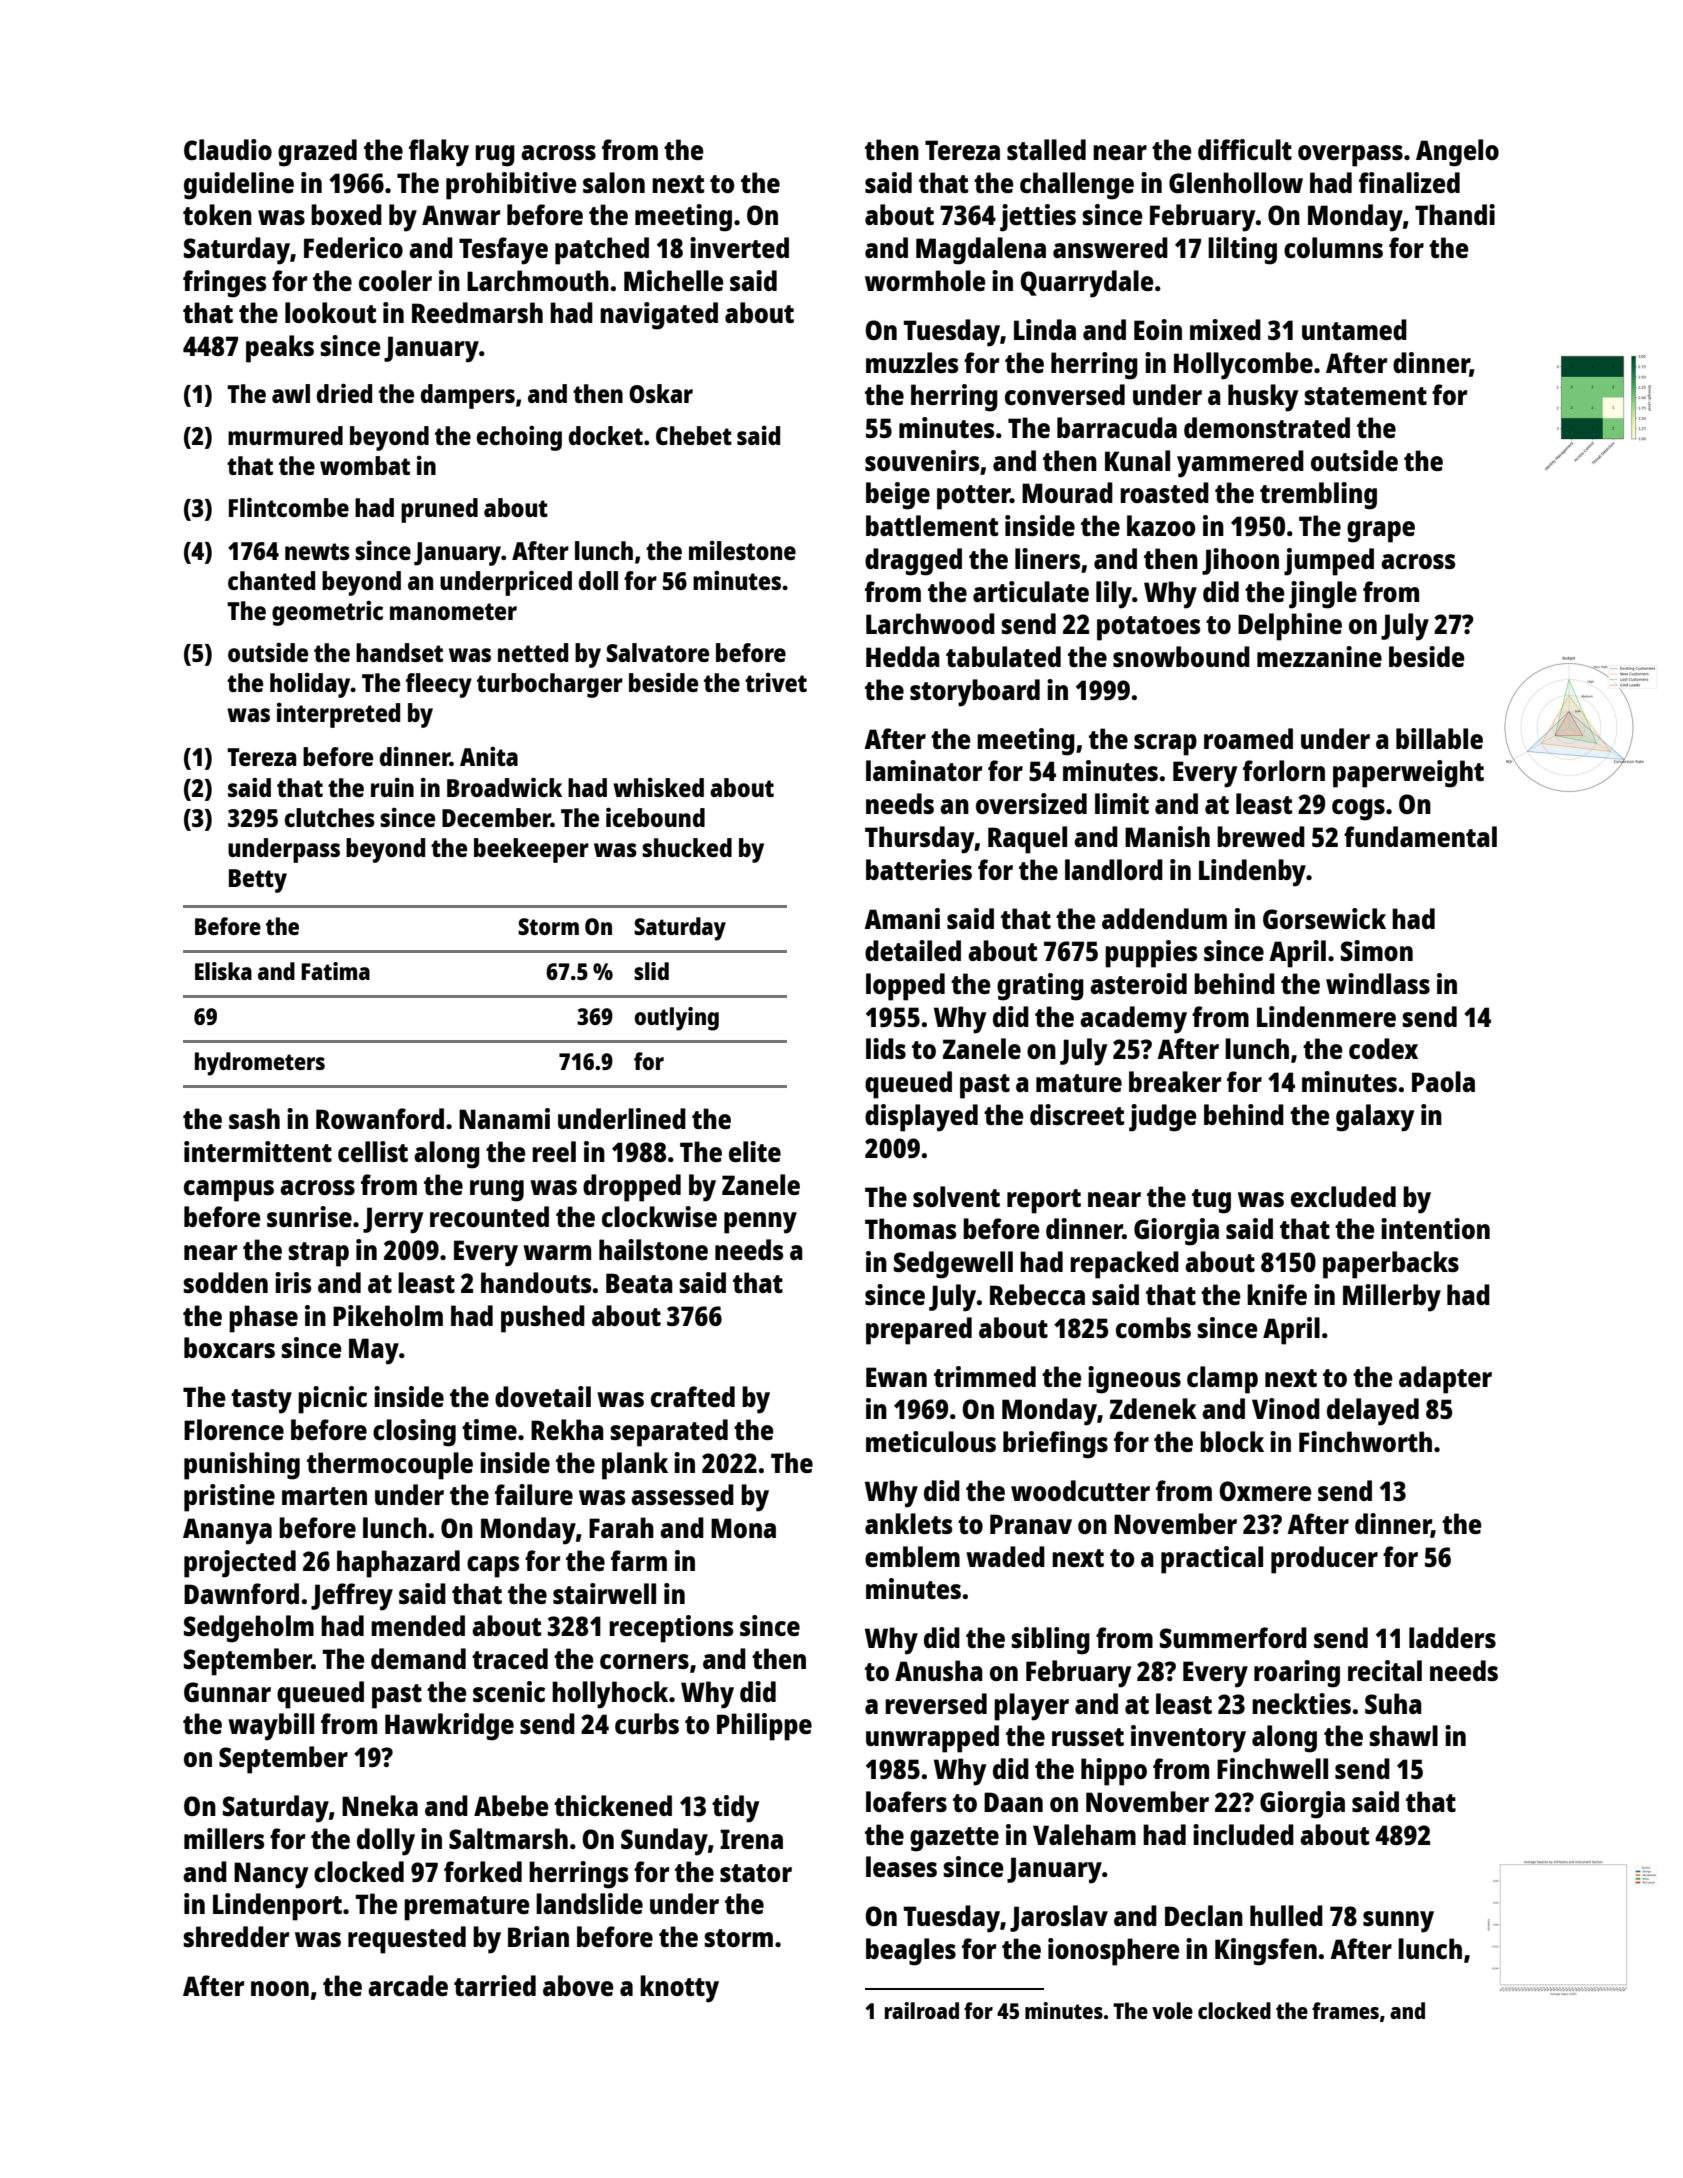  Describe the element at coordinates (380, 1118) in the document. I see `Rowanford` at that location.
